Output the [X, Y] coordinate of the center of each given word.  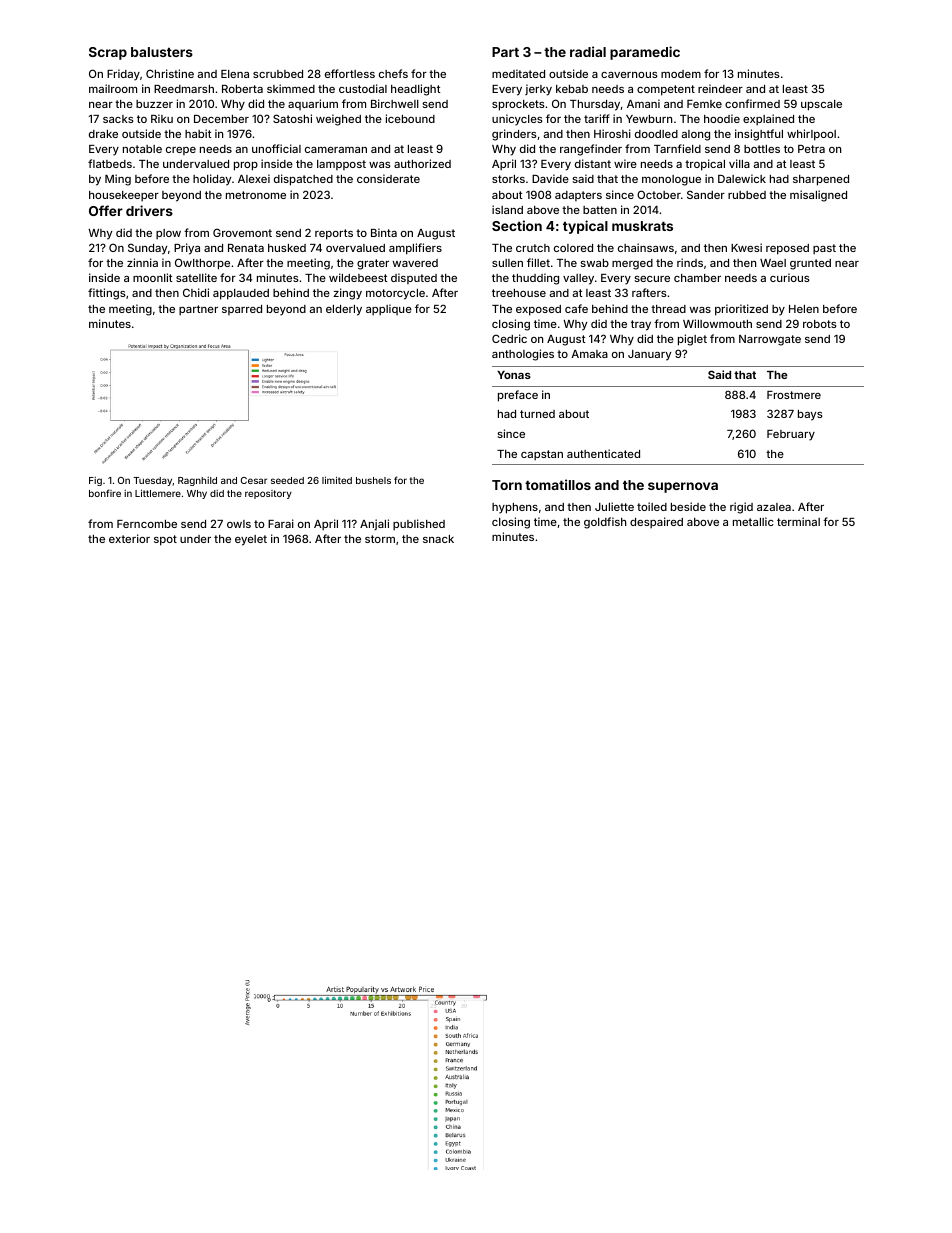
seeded [287, 480]
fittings [107, 294]
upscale [821, 105]
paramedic [645, 53]
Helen [804, 309]
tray [641, 325]
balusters [162, 52]
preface [518, 396]
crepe [181, 151]
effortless [350, 73]
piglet [692, 340]
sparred [242, 310]
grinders [514, 135]
